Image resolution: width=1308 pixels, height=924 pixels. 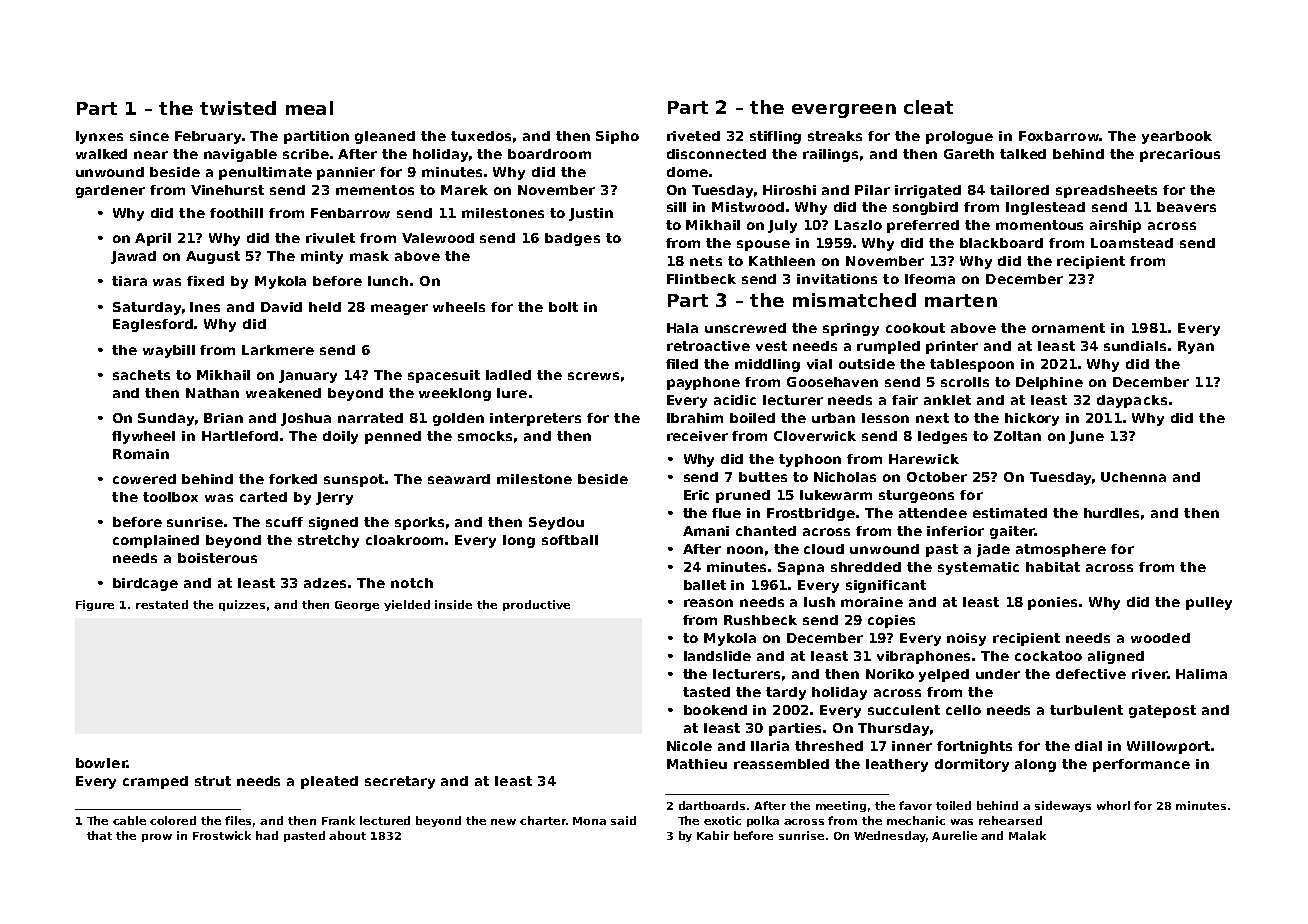 What do you see at coordinates (99, 137) in the document?
I see `lynxes` at bounding box center [99, 137].
